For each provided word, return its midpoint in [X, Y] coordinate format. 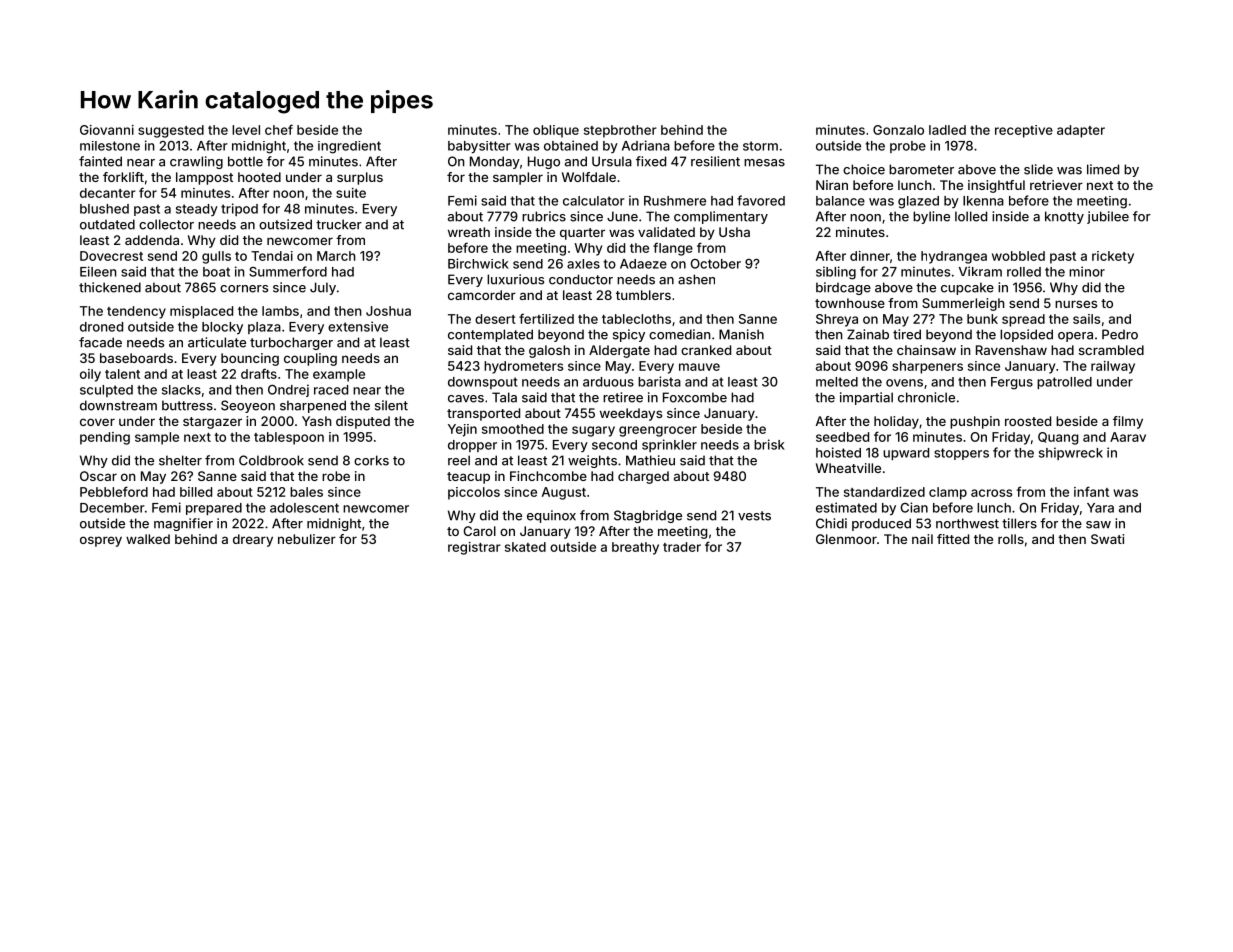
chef [279, 129]
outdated [107, 224]
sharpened [313, 406]
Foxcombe [695, 397]
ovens [904, 383]
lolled [971, 216]
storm [760, 146]
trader [682, 547]
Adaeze [643, 264]
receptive [1024, 131]
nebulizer [307, 539]
